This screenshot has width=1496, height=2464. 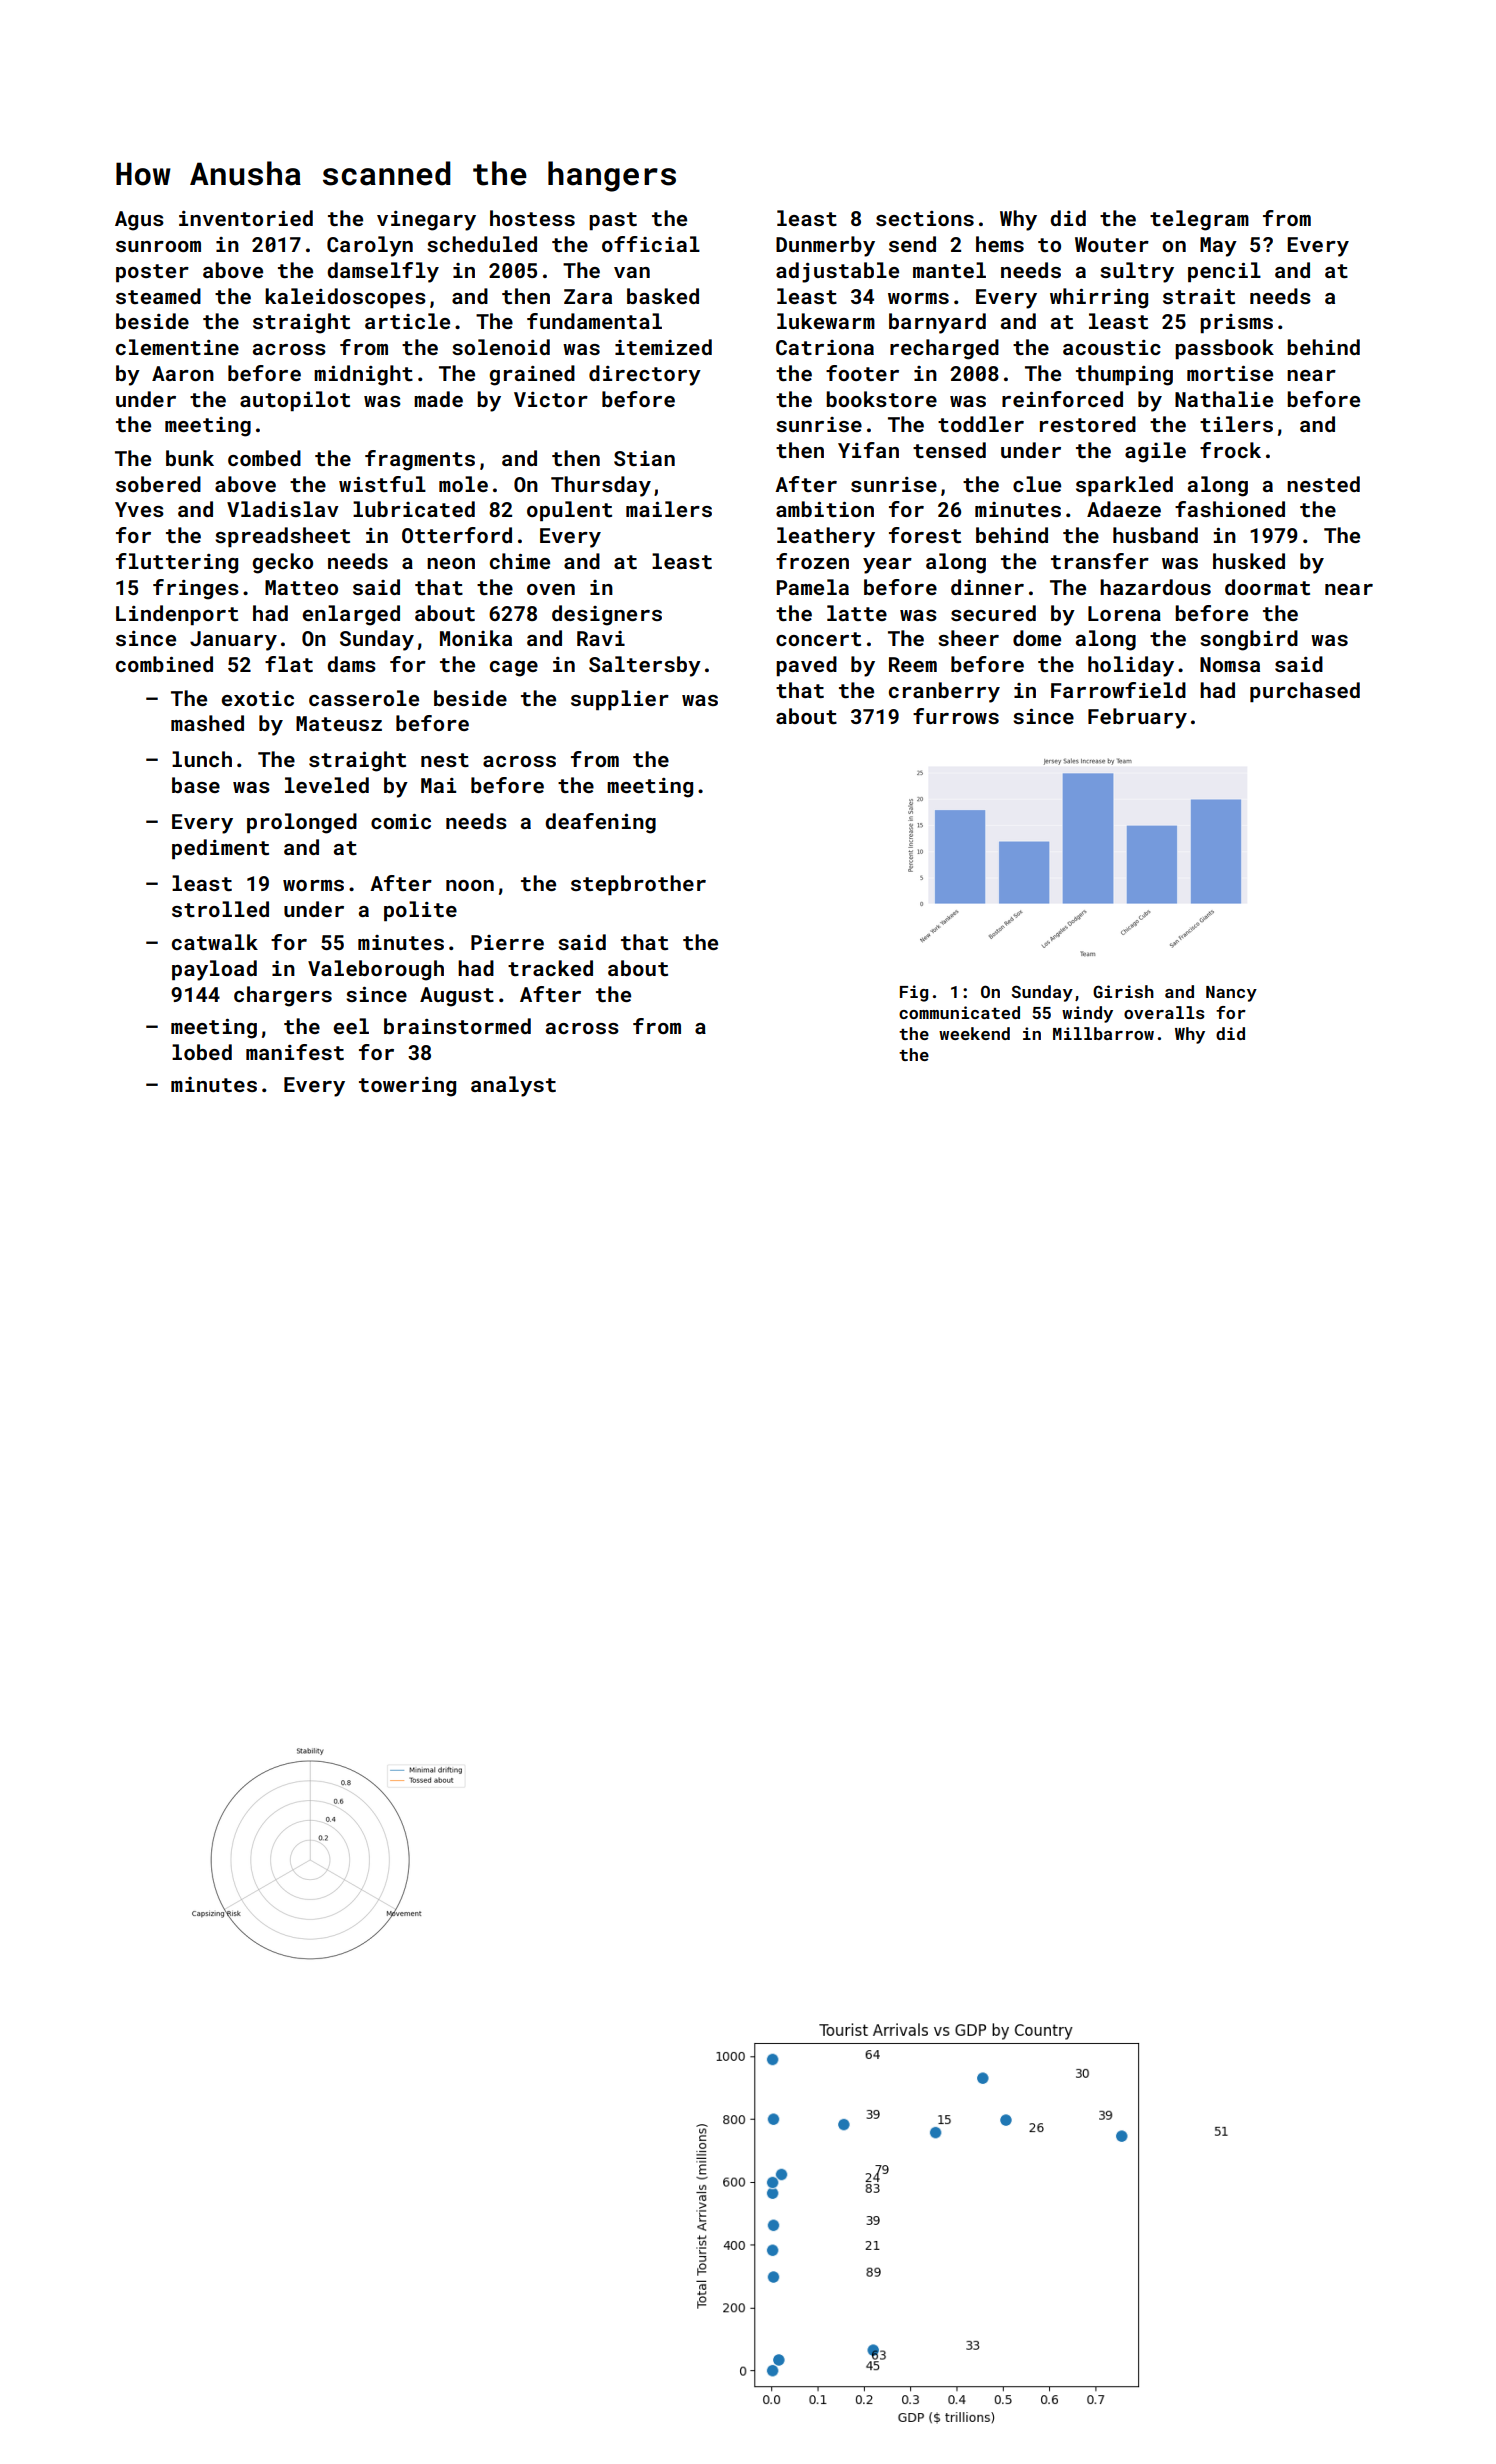 I want to click on Agus, so click(x=139, y=221).
